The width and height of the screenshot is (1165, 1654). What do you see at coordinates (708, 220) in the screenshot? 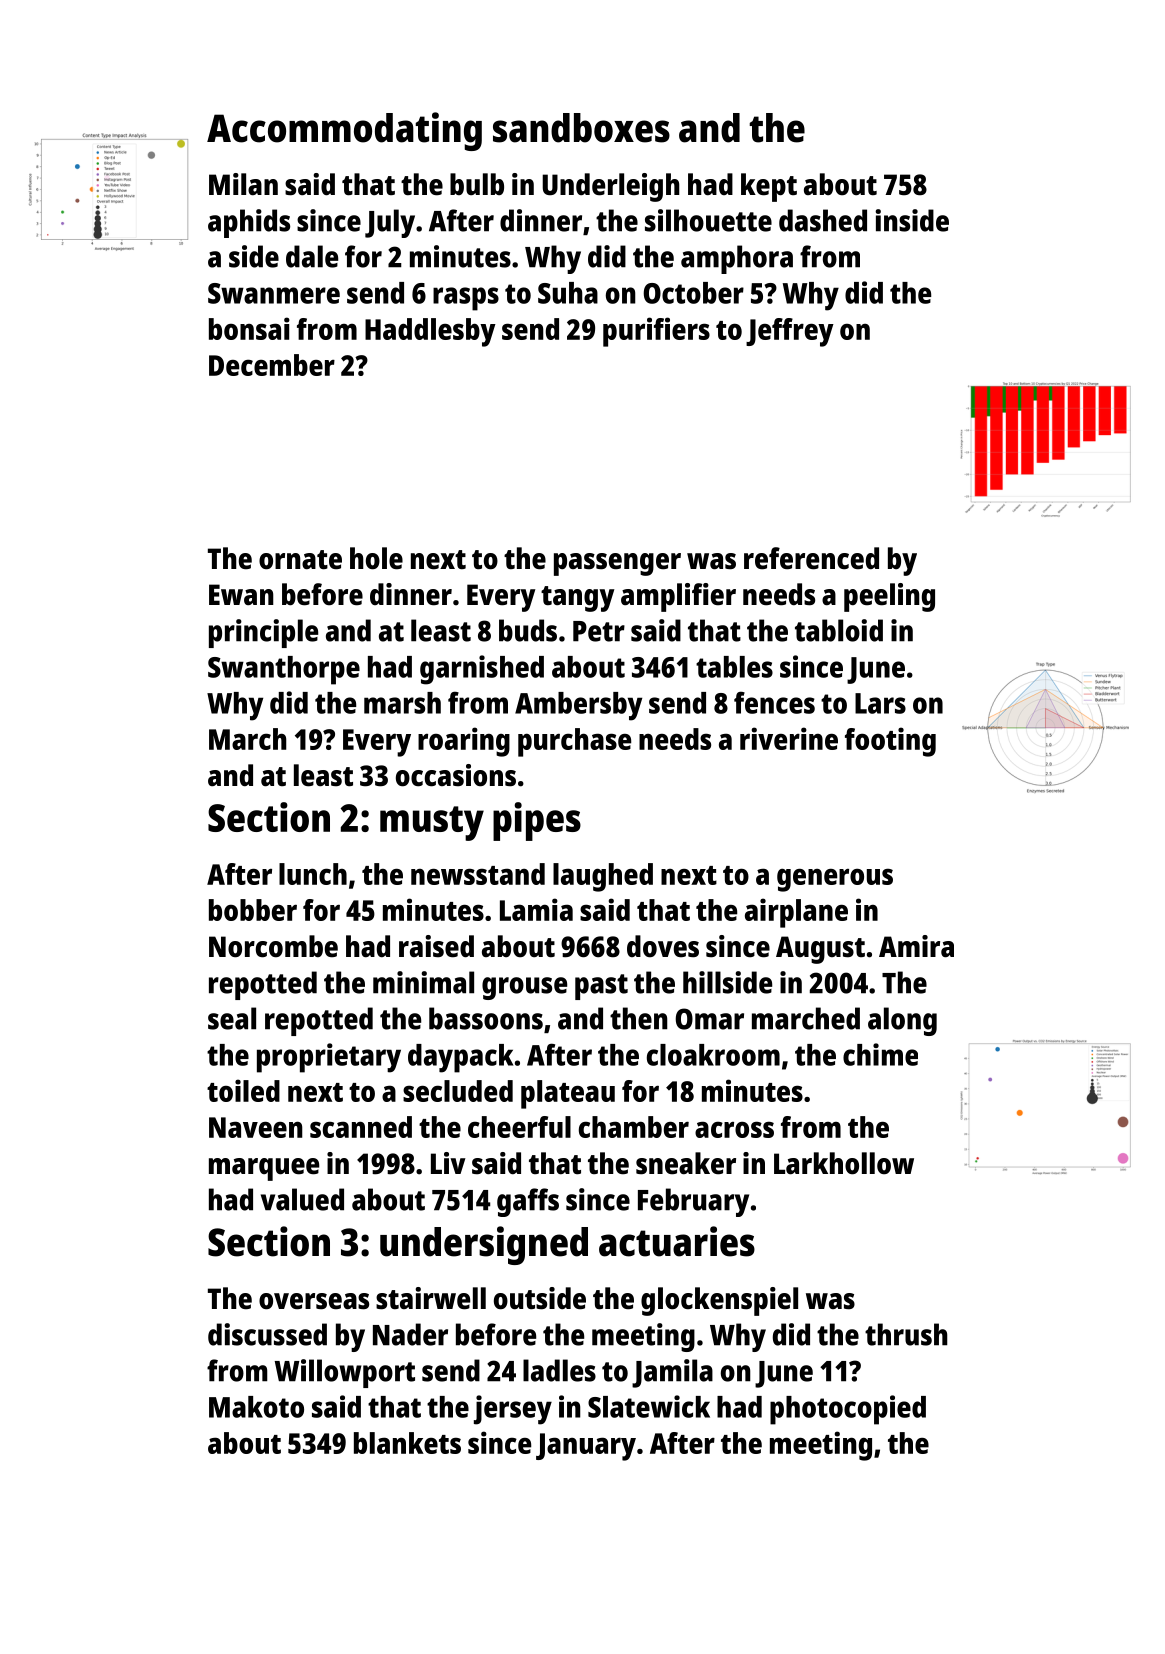
I see `silhouette` at bounding box center [708, 220].
